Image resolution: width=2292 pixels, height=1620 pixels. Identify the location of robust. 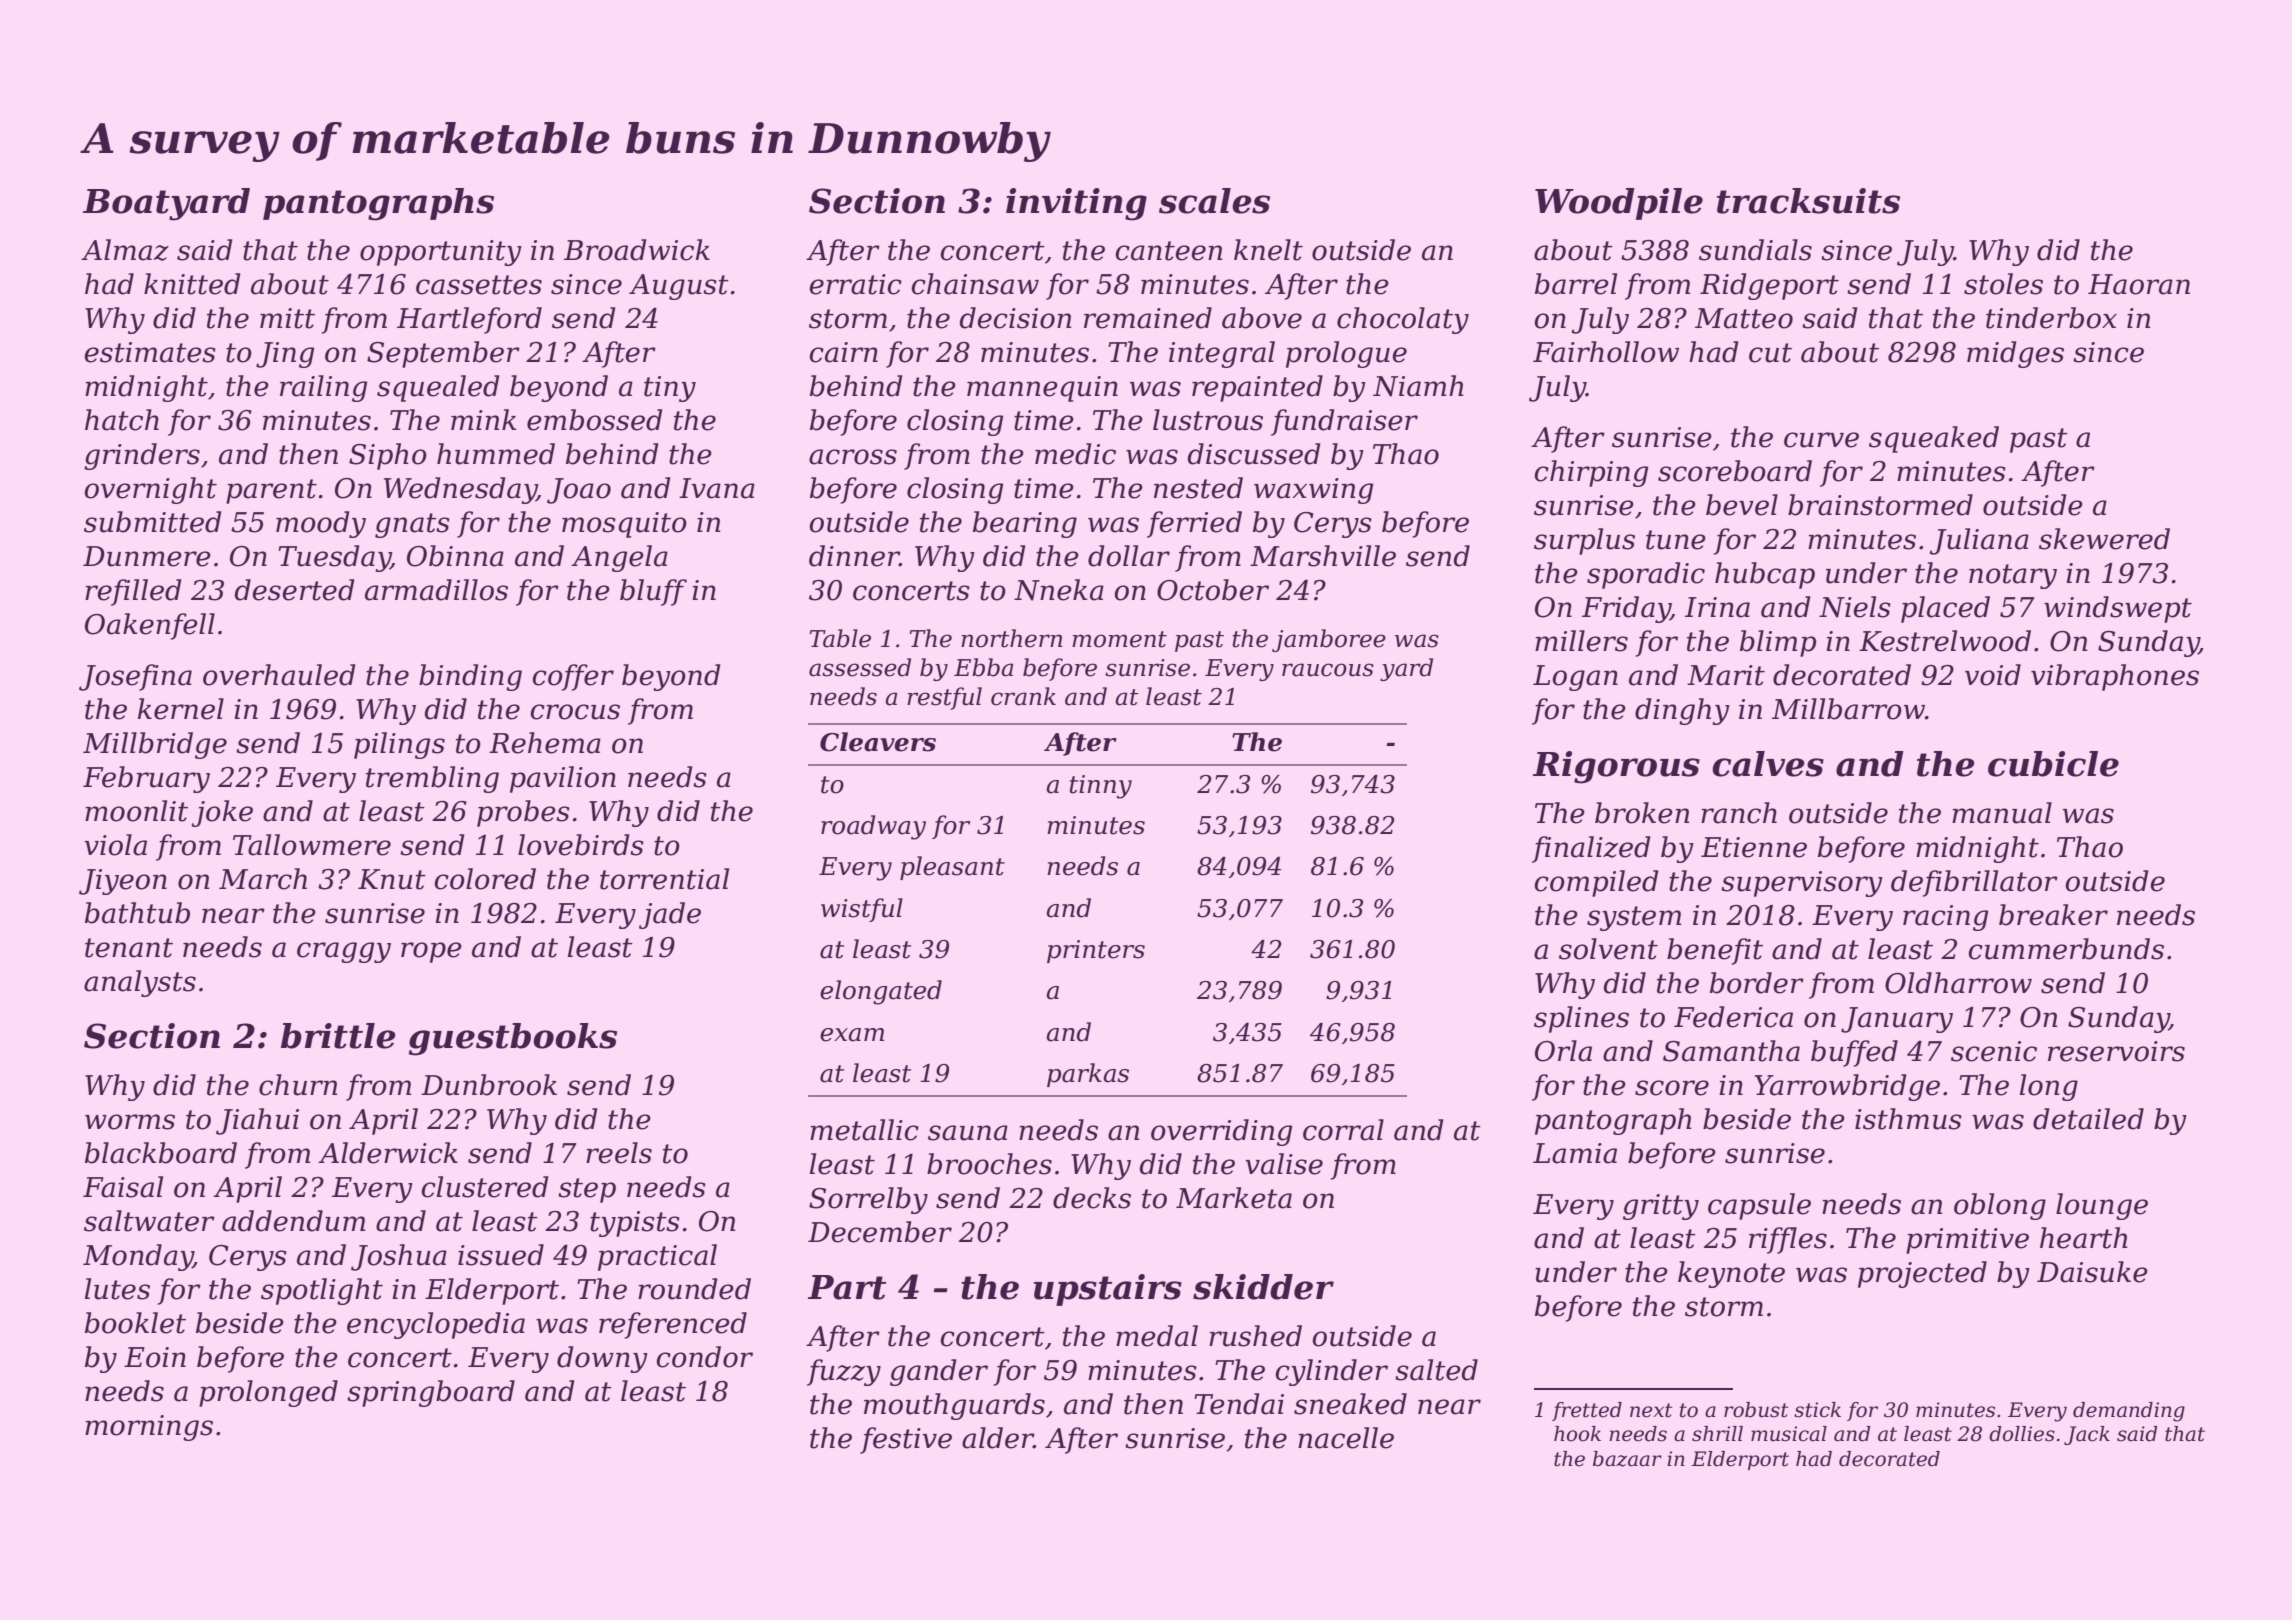
(1756, 1410).
